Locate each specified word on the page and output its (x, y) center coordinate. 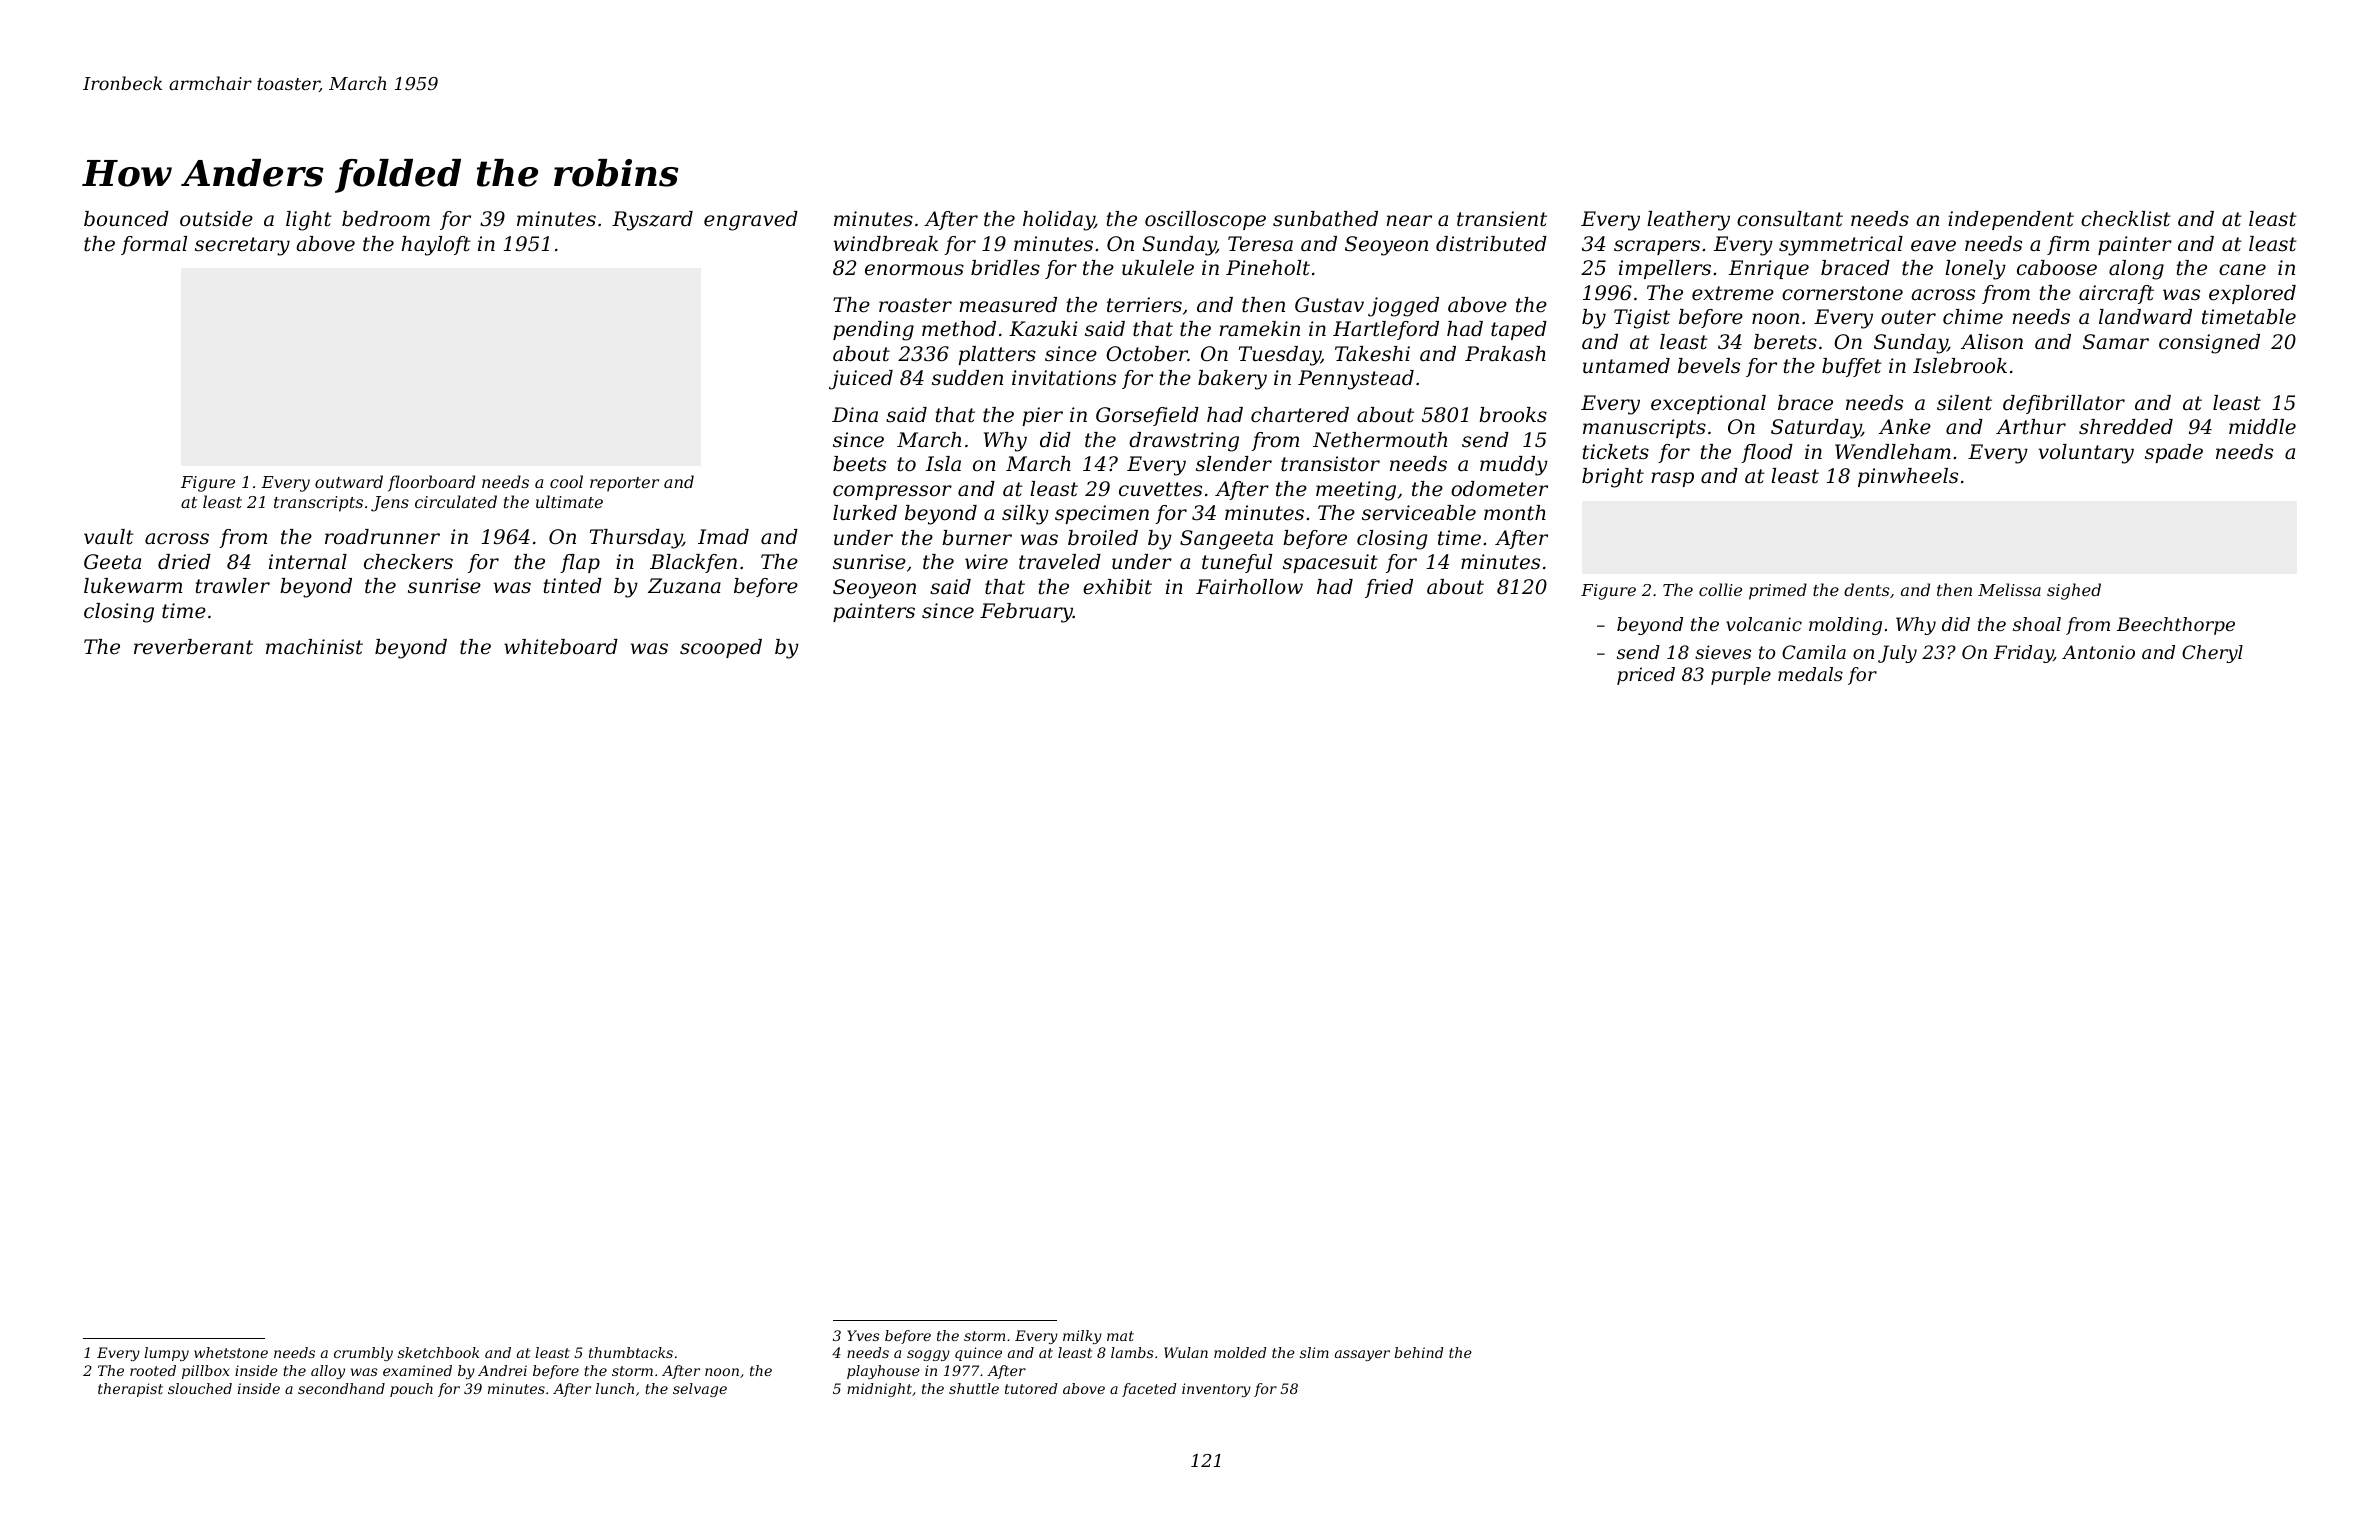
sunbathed (1325, 219)
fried (1389, 588)
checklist (2126, 219)
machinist (314, 647)
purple (1741, 676)
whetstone (231, 1352)
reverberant (193, 647)
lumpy (166, 1354)
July (1897, 654)
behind (1418, 1352)
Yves (863, 1335)
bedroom (386, 219)
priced (1646, 676)
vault (109, 537)
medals (1810, 674)
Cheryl (2212, 654)
